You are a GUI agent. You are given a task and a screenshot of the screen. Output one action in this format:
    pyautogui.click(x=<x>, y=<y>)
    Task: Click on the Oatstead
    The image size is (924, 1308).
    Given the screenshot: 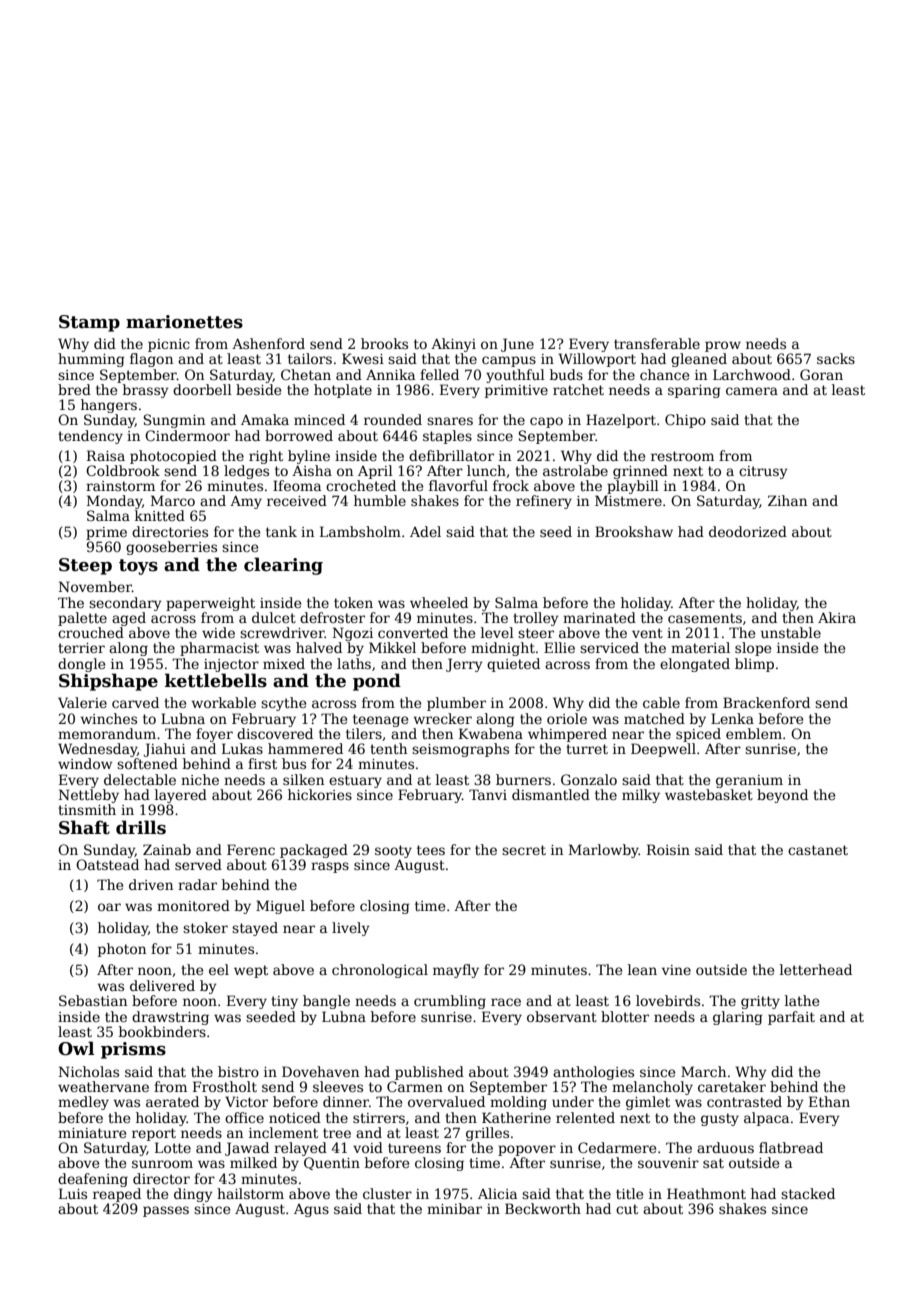 What is the action you would take?
    pyautogui.click(x=107, y=864)
